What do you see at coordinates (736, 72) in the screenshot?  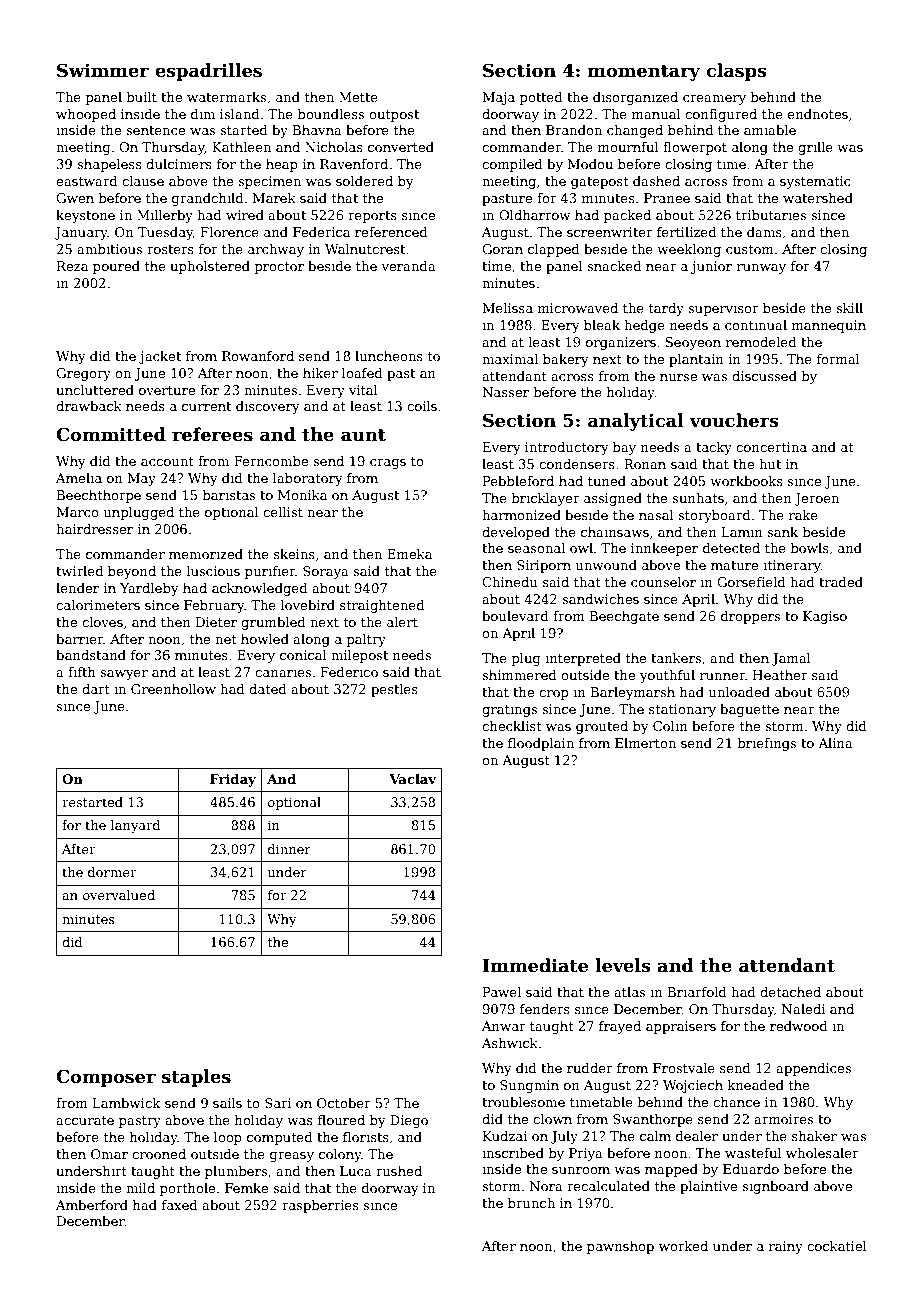 I see `clasps` at bounding box center [736, 72].
